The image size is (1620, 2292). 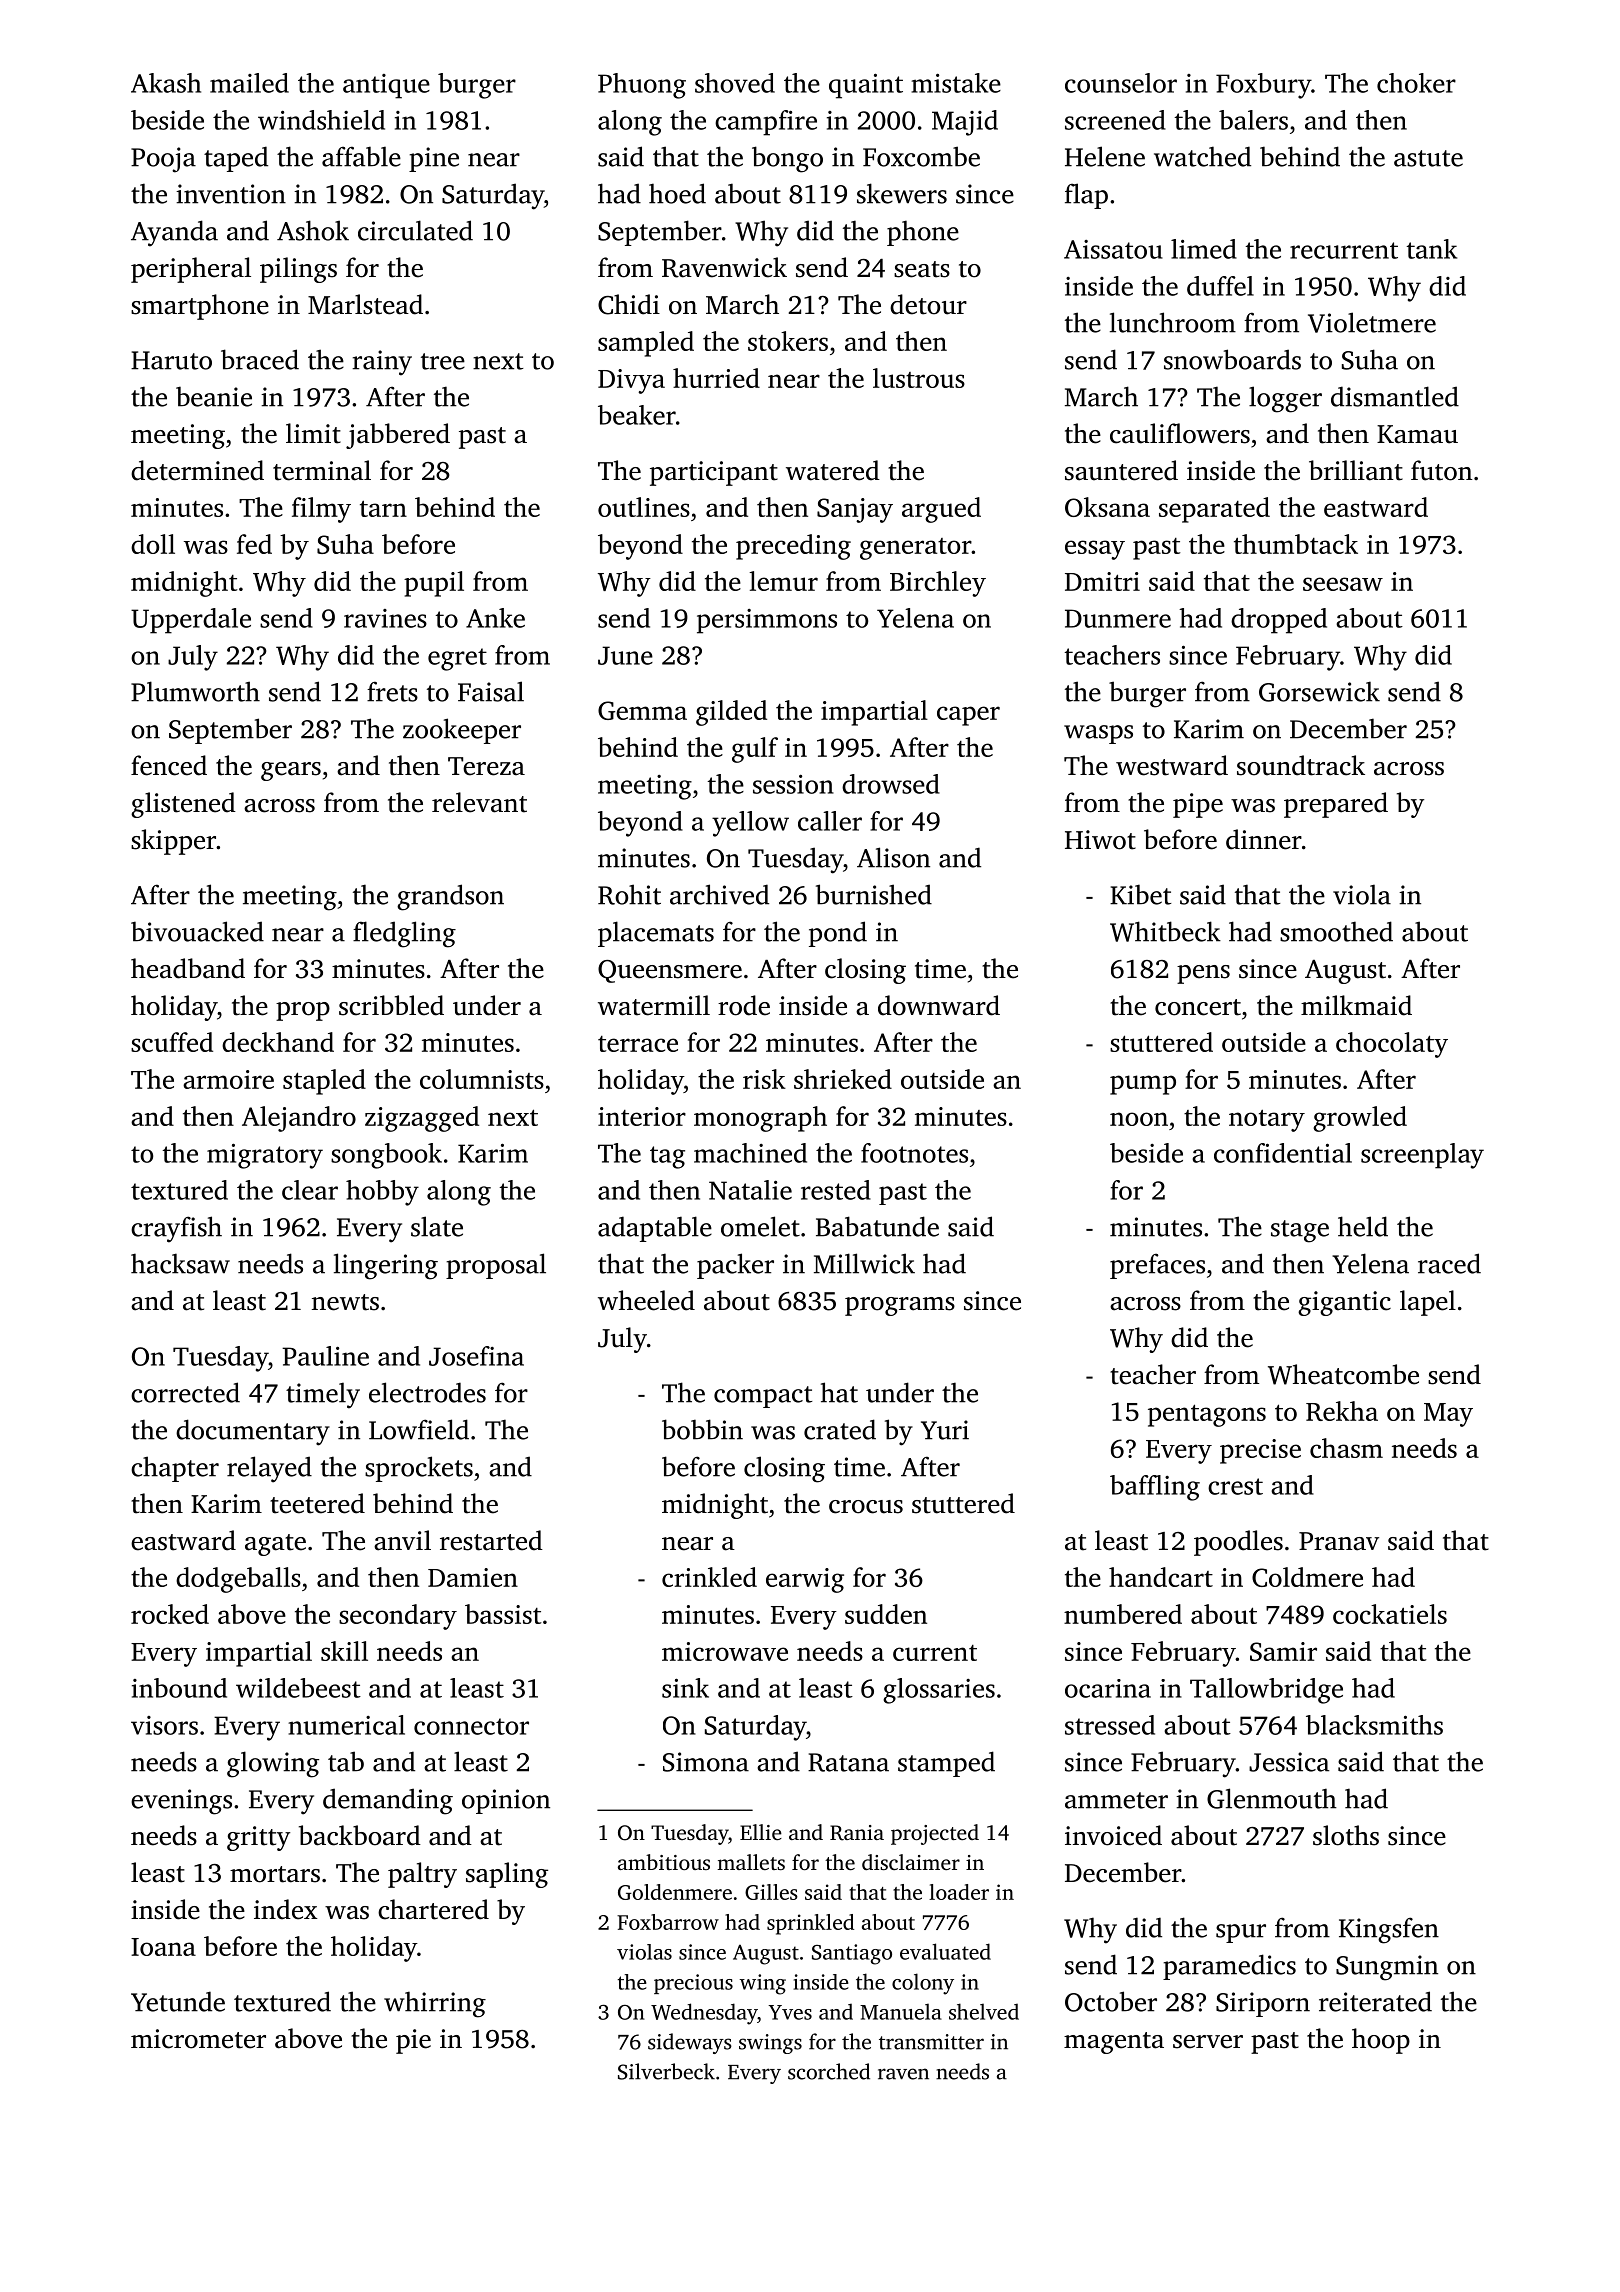 I want to click on Foxcombe, so click(x=921, y=156).
